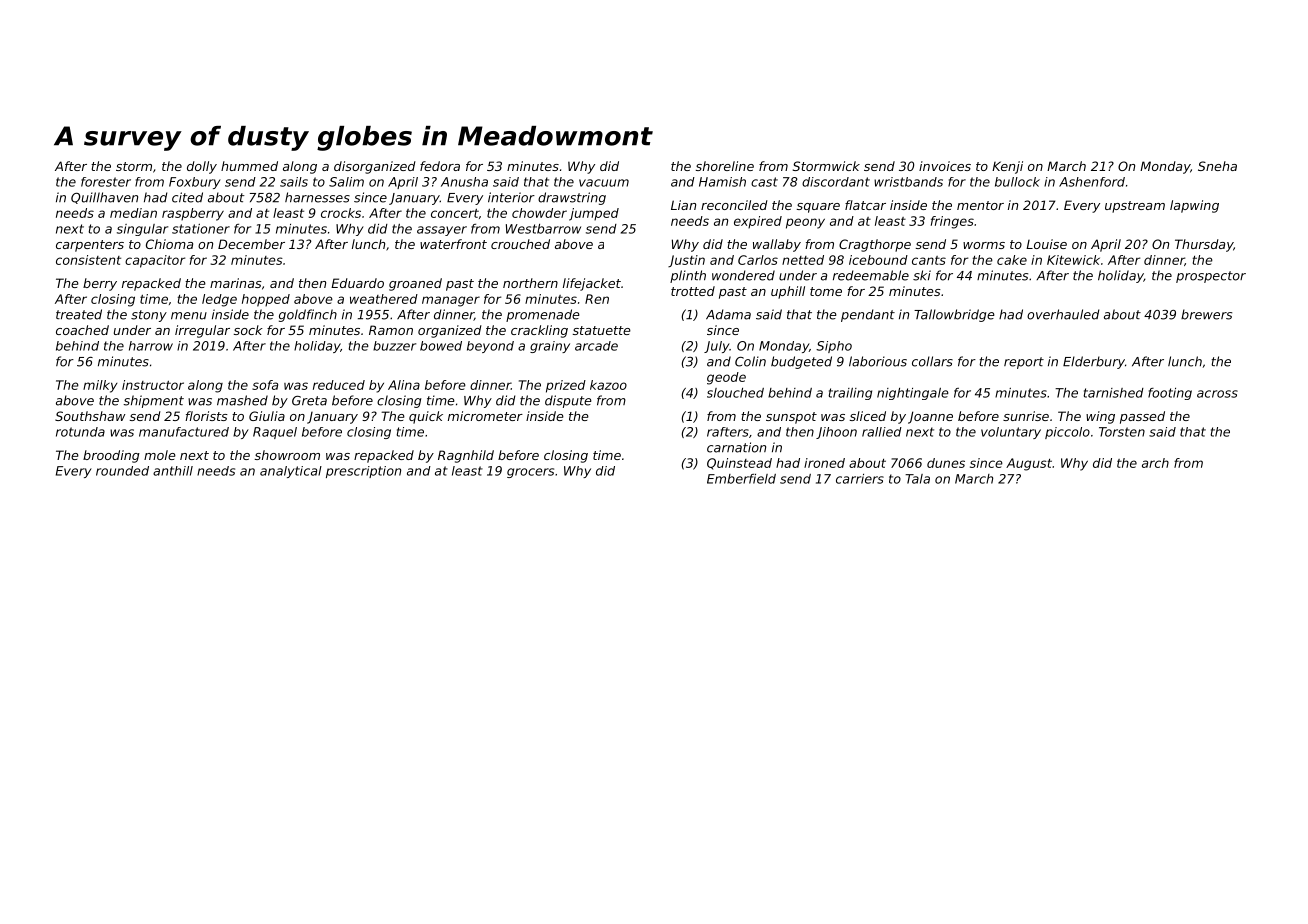 The height and width of the image is (924, 1308). Describe the element at coordinates (1211, 277) in the image. I see `prospector` at that location.
